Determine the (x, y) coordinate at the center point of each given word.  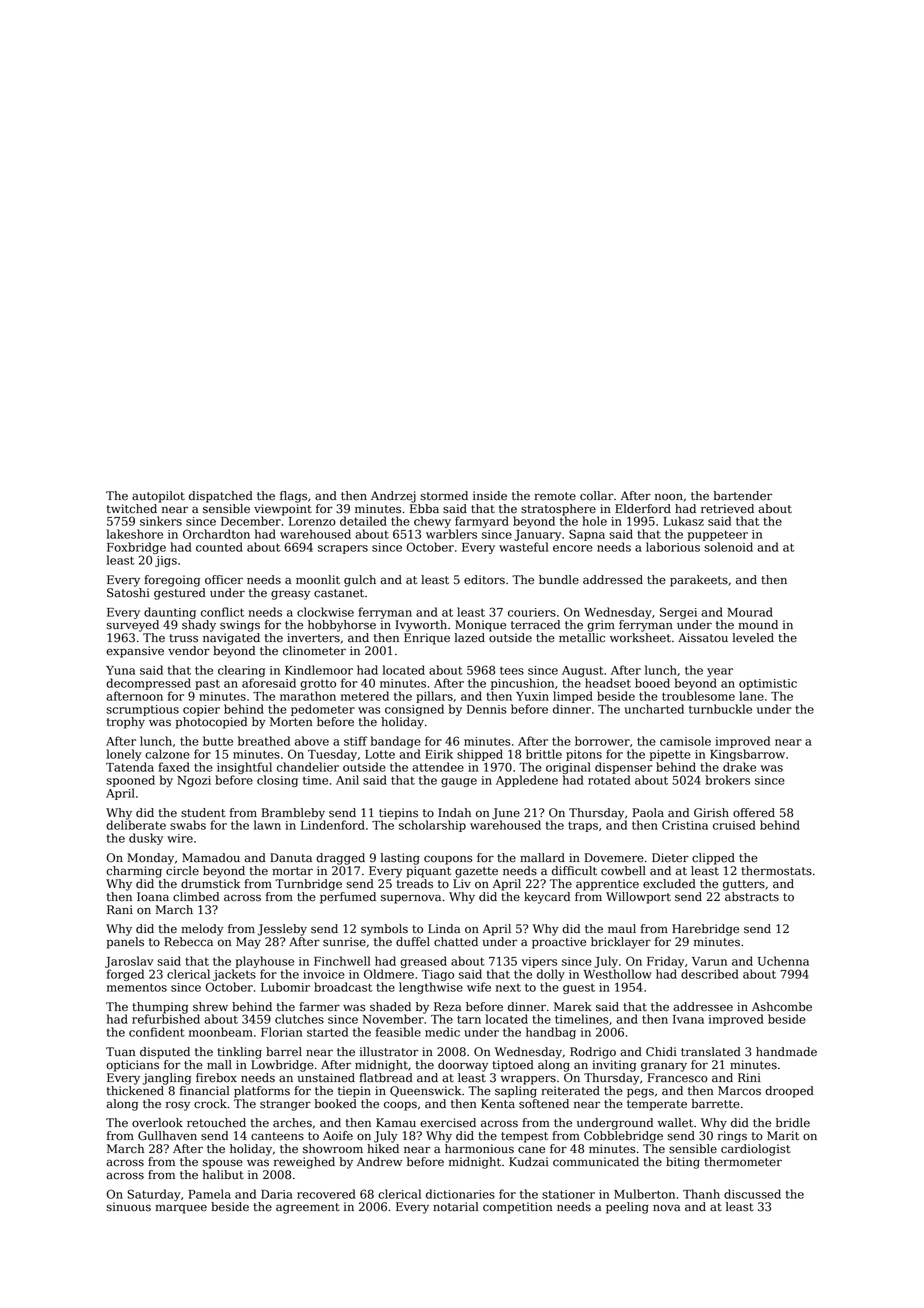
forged (125, 975)
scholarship (432, 826)
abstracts (752, 897)
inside (490, 496)
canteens (277, 1136)
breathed (264, 741)
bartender (743, 496)
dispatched (221, 497)
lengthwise (431, 988)
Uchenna (783, 961)
